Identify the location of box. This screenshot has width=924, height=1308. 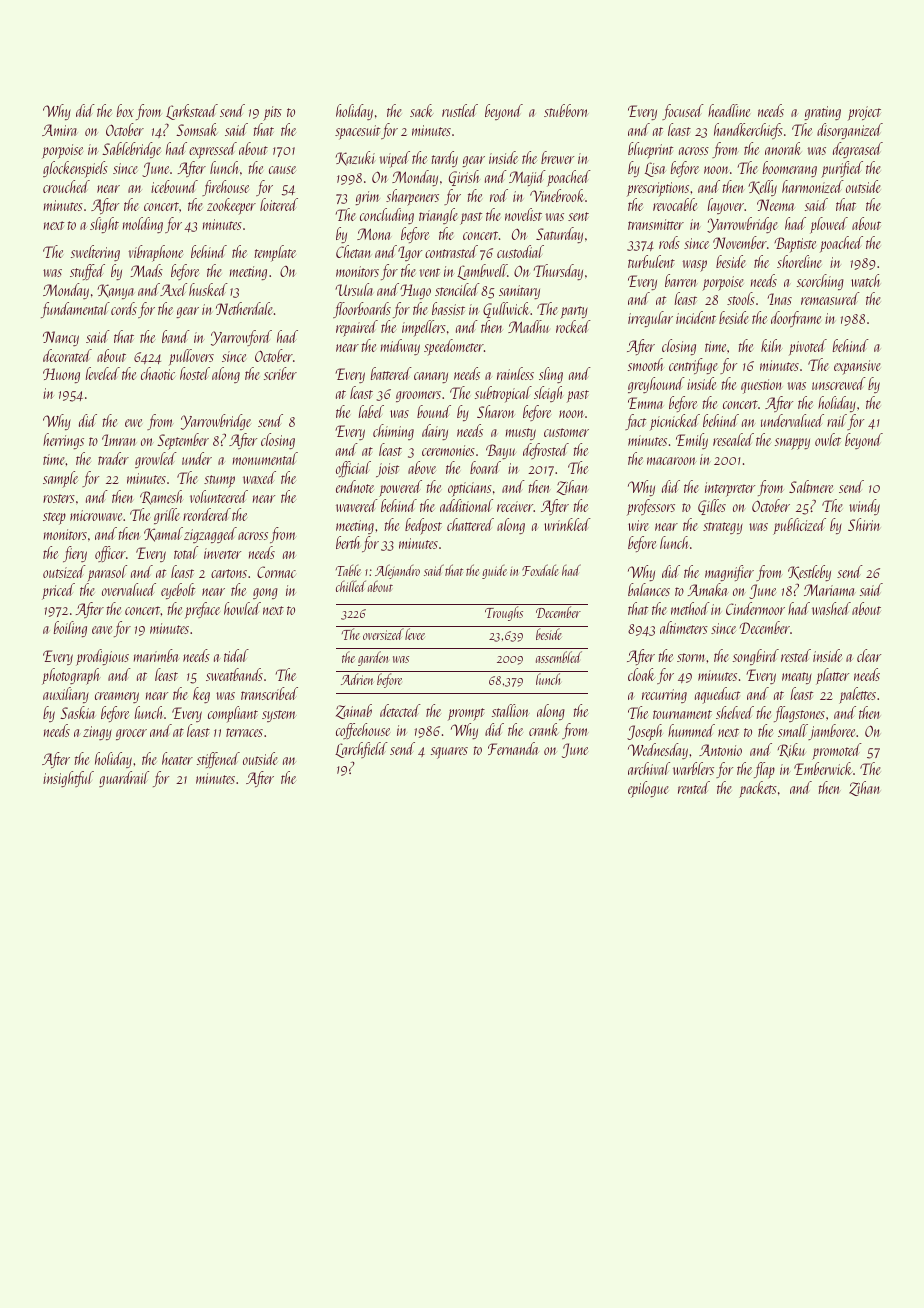
(125, 110).
